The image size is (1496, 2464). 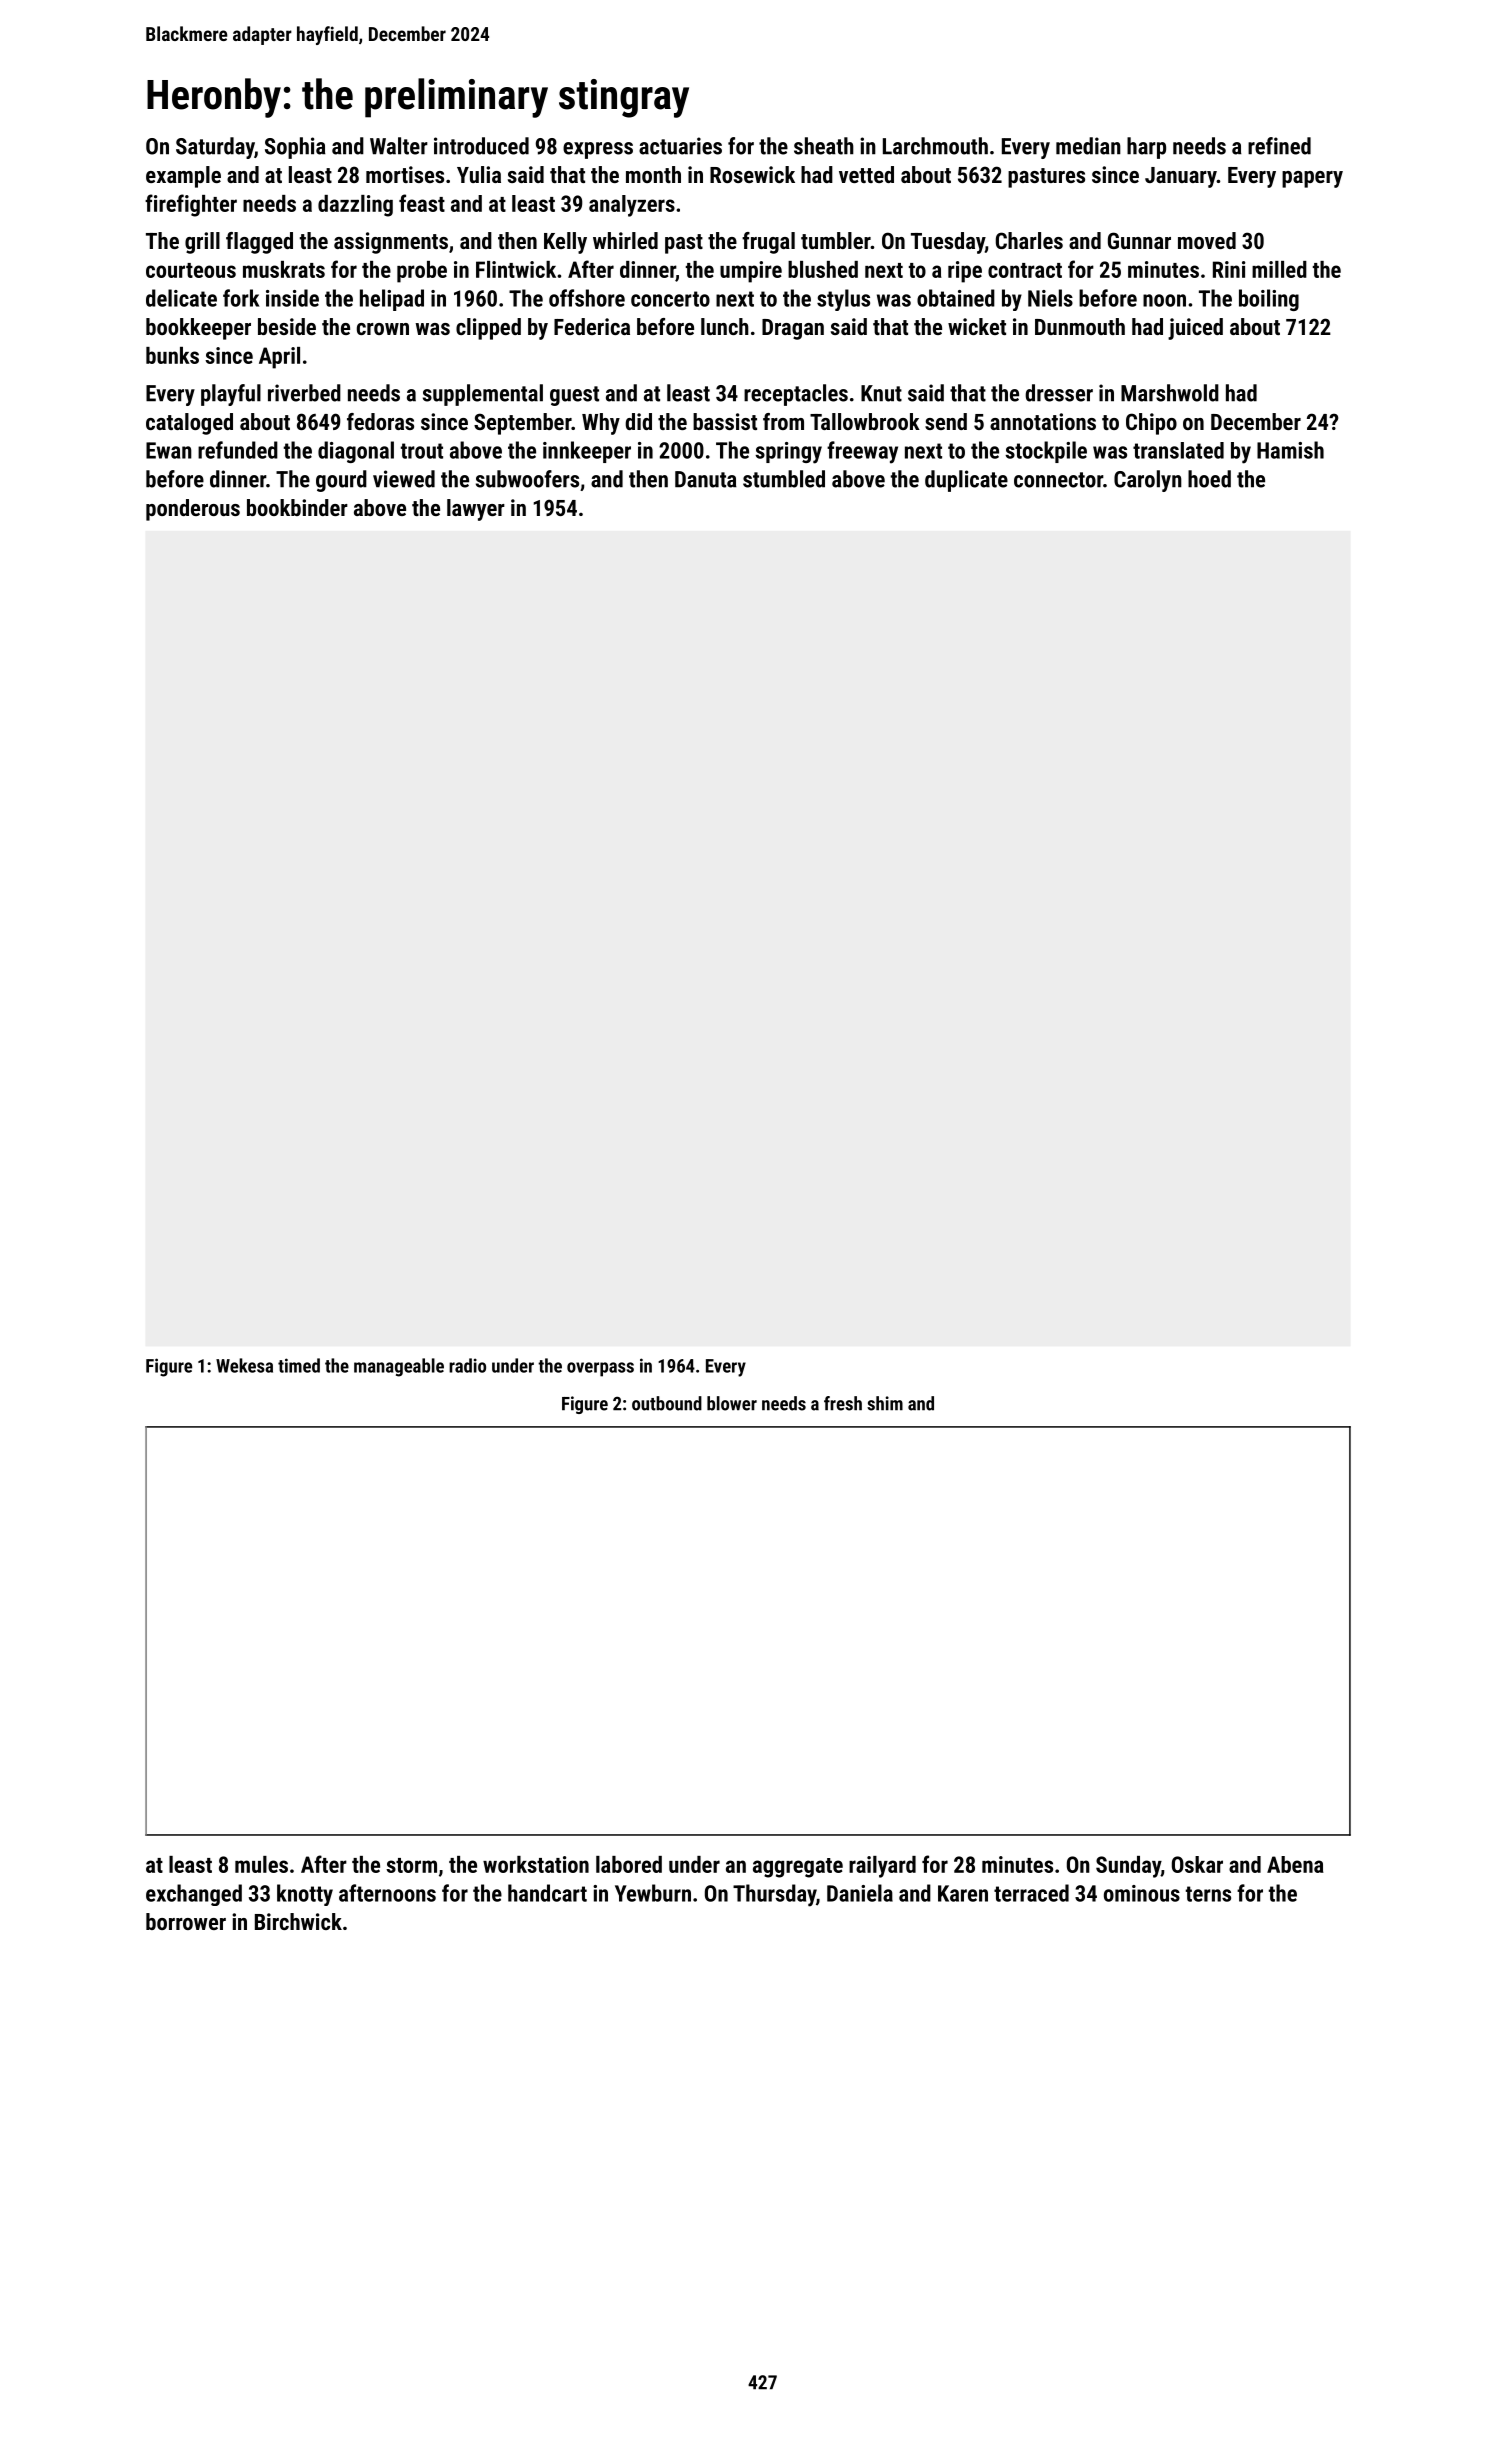 I want to click on bookbinder, so click(x=297, y=507).
